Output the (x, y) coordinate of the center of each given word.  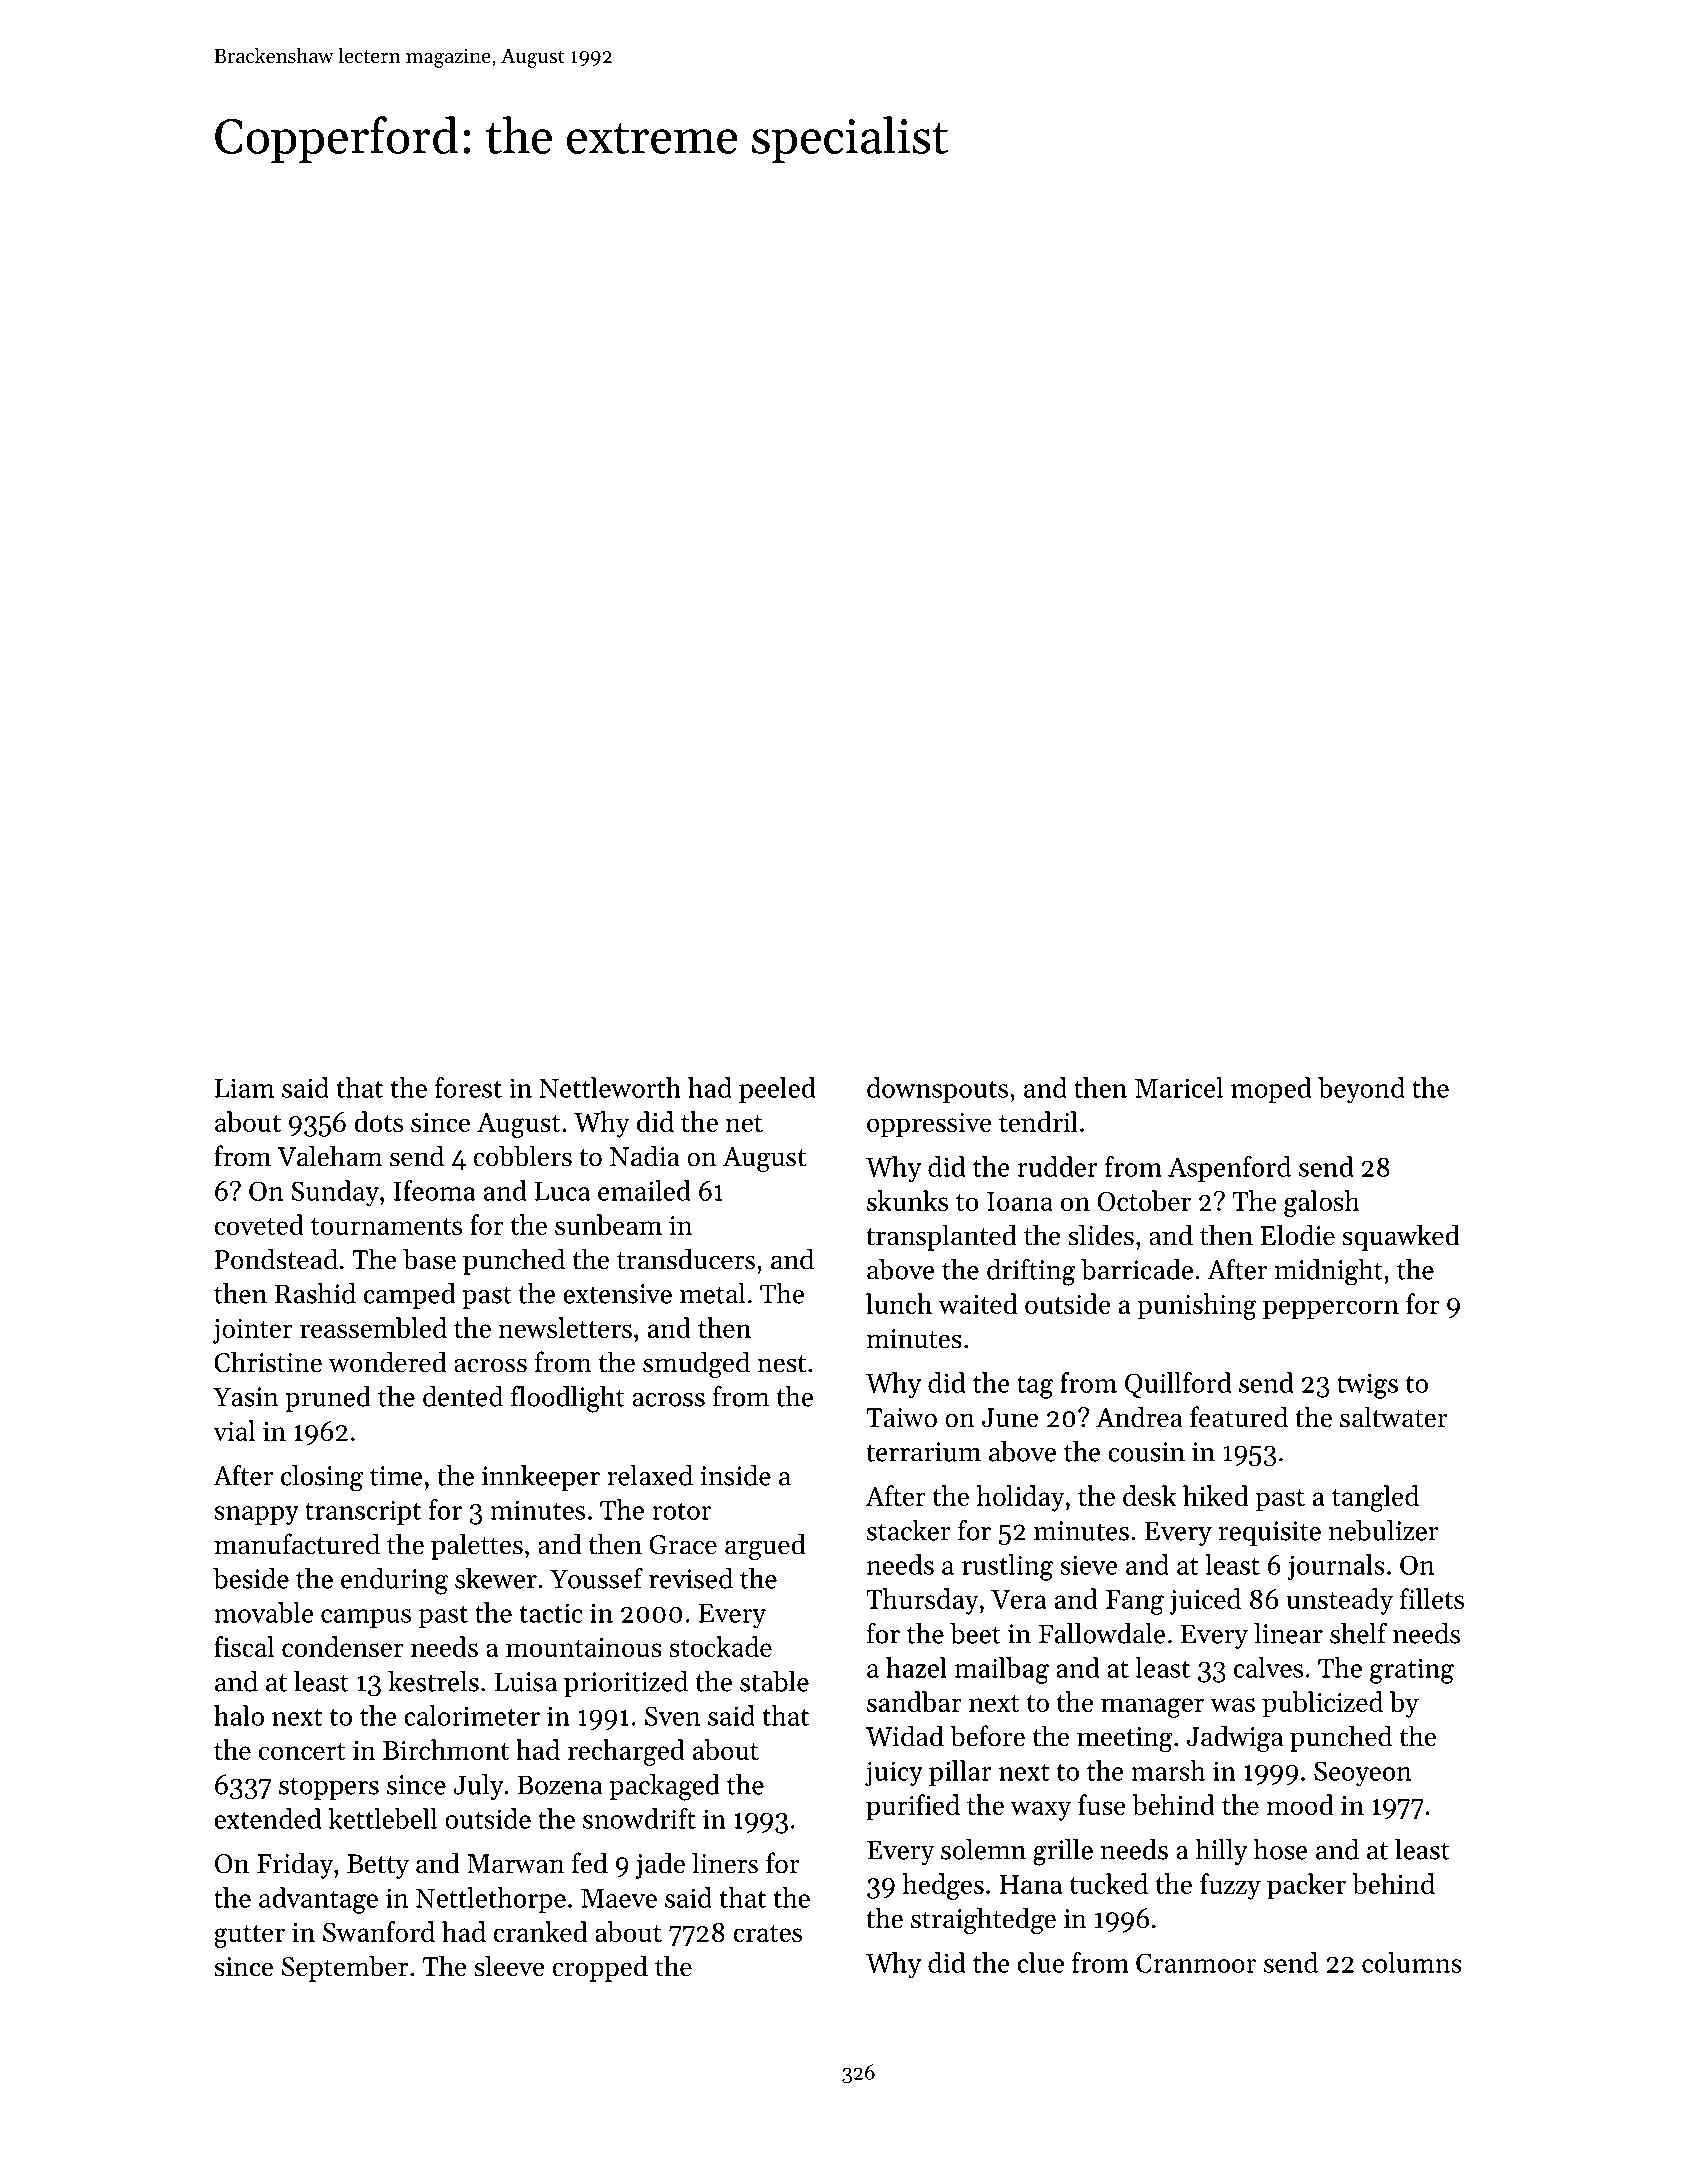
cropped (600, 1968)
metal (713, 1293)
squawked (1400, 1237)
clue (1040, 1962)
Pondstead (276, 1259)
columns (1412, 1962)
